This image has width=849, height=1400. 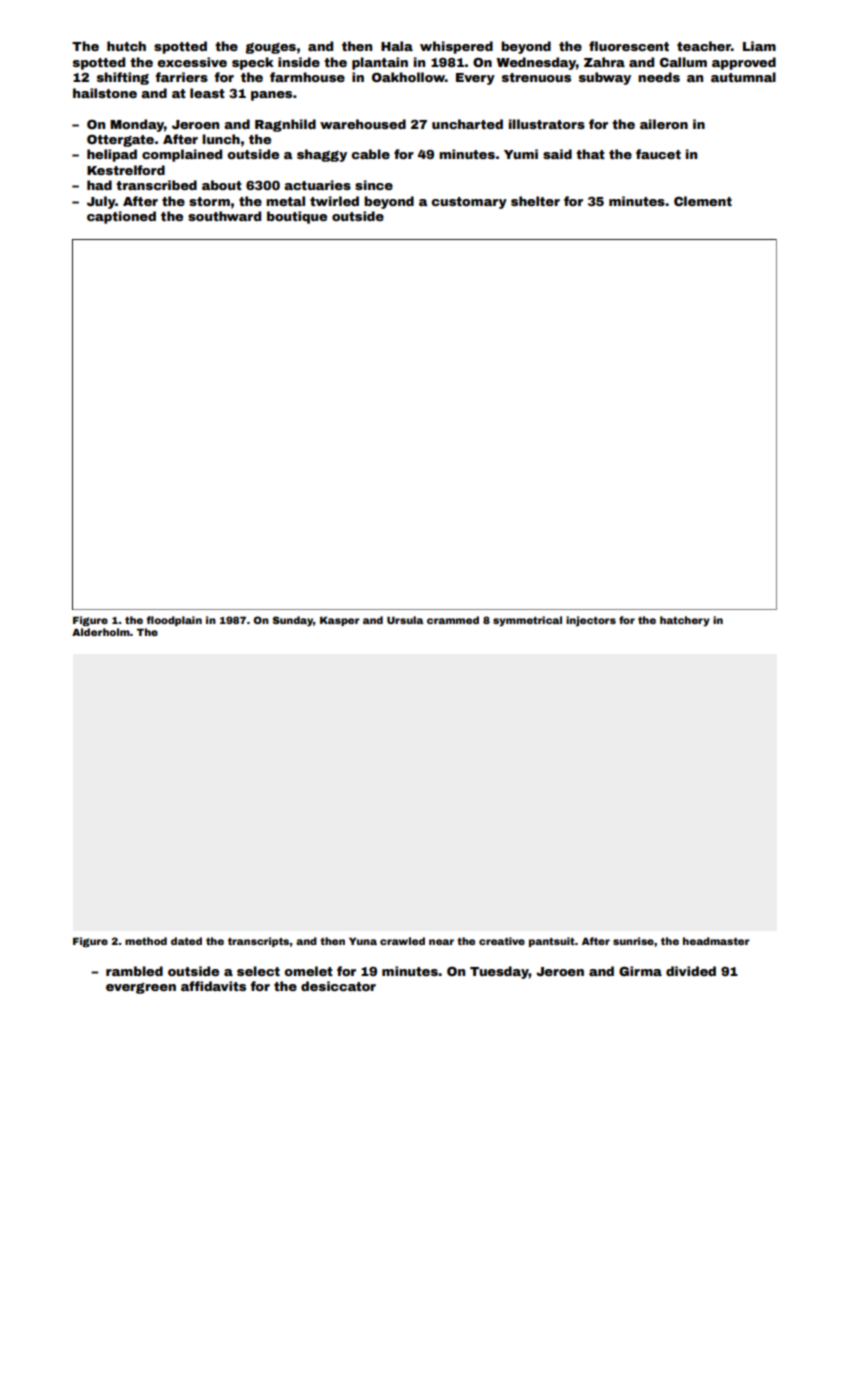 What do you see at coordinates (374, 185) in the image?
I see `since` at bounding box center [374, 185].
